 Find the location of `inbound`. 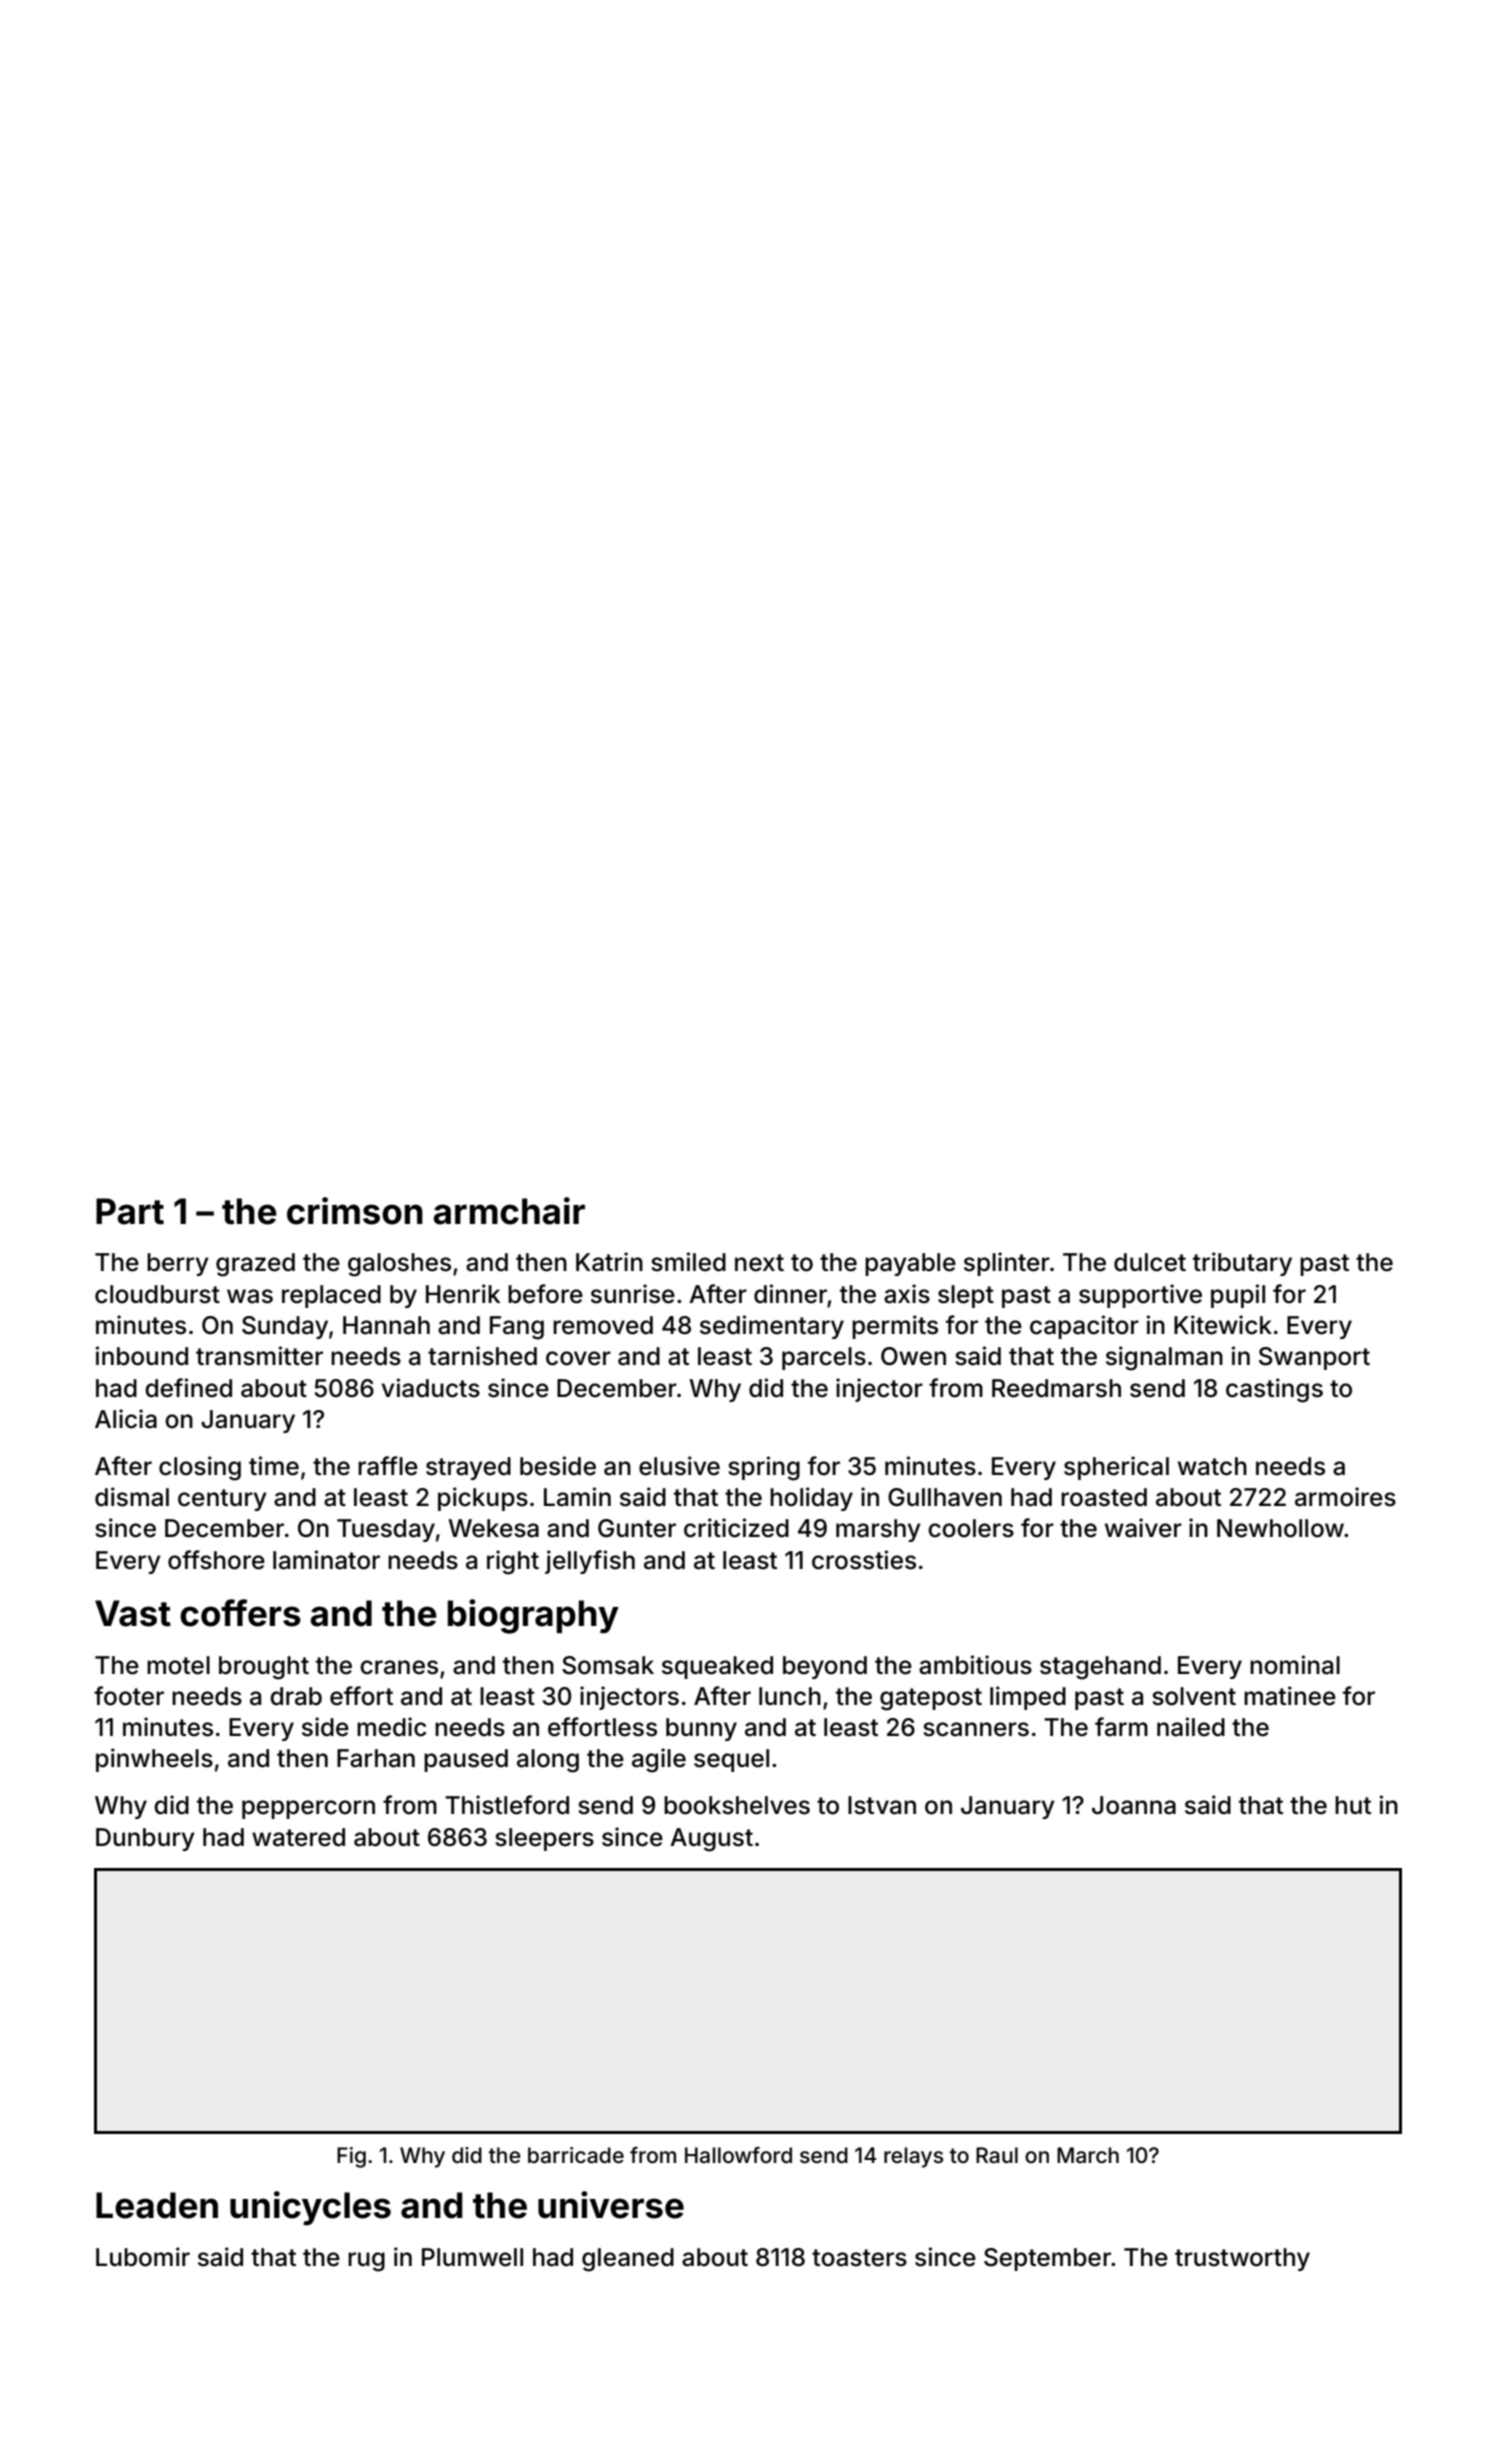

inbound is located at coordinates (142, 1356).
